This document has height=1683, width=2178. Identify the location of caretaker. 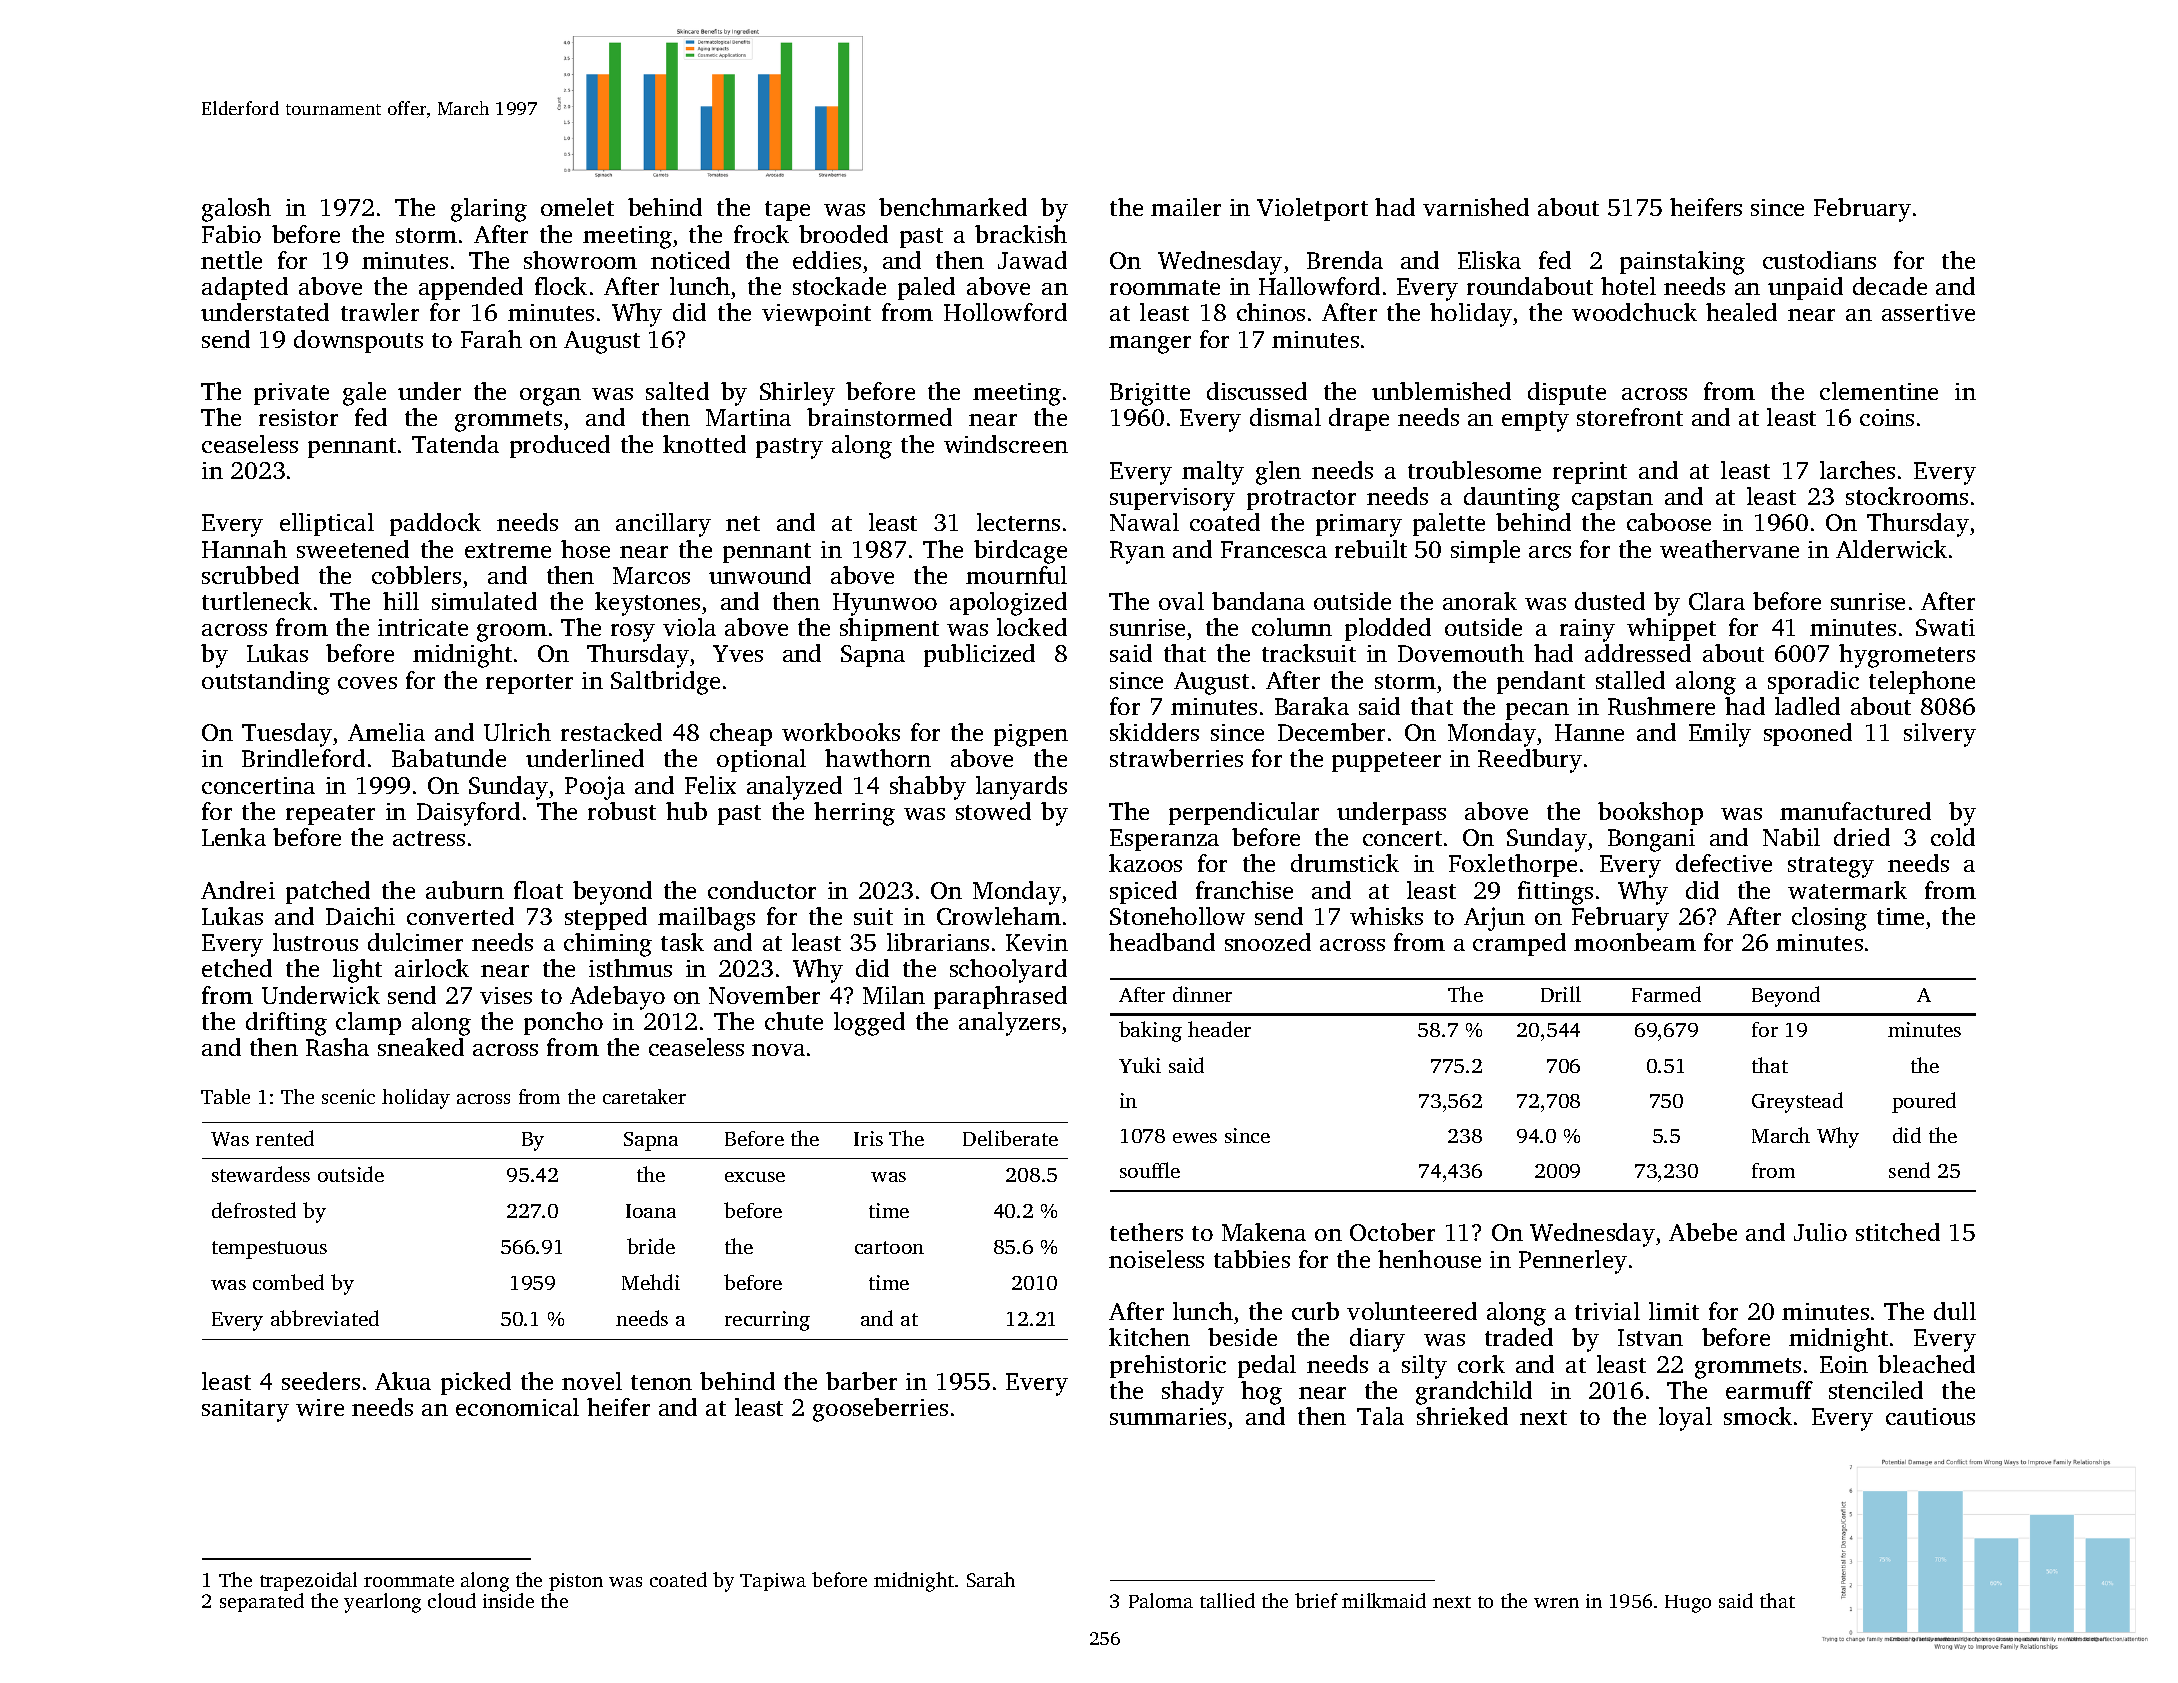
(644, 1096).
